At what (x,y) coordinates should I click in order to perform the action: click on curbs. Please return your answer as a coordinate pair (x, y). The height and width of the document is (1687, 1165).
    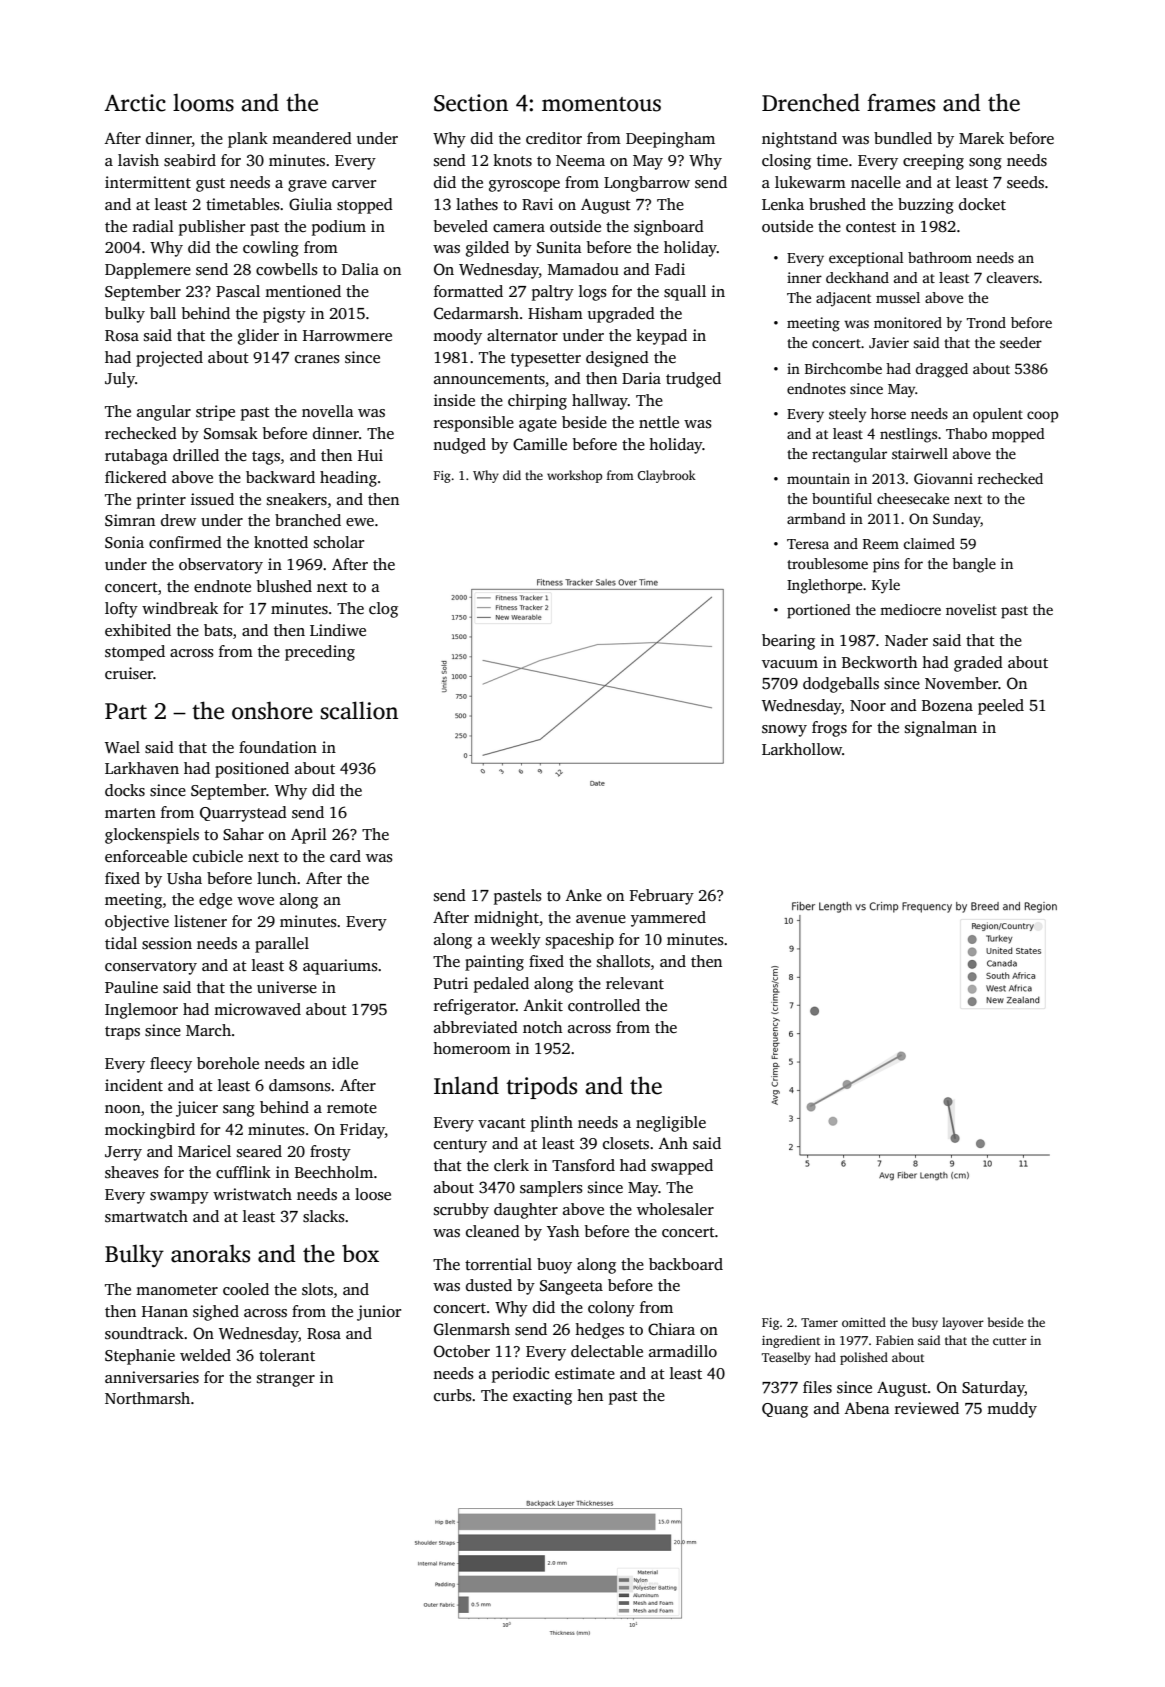
    Looking at the image, I should click on (453, 1395).
